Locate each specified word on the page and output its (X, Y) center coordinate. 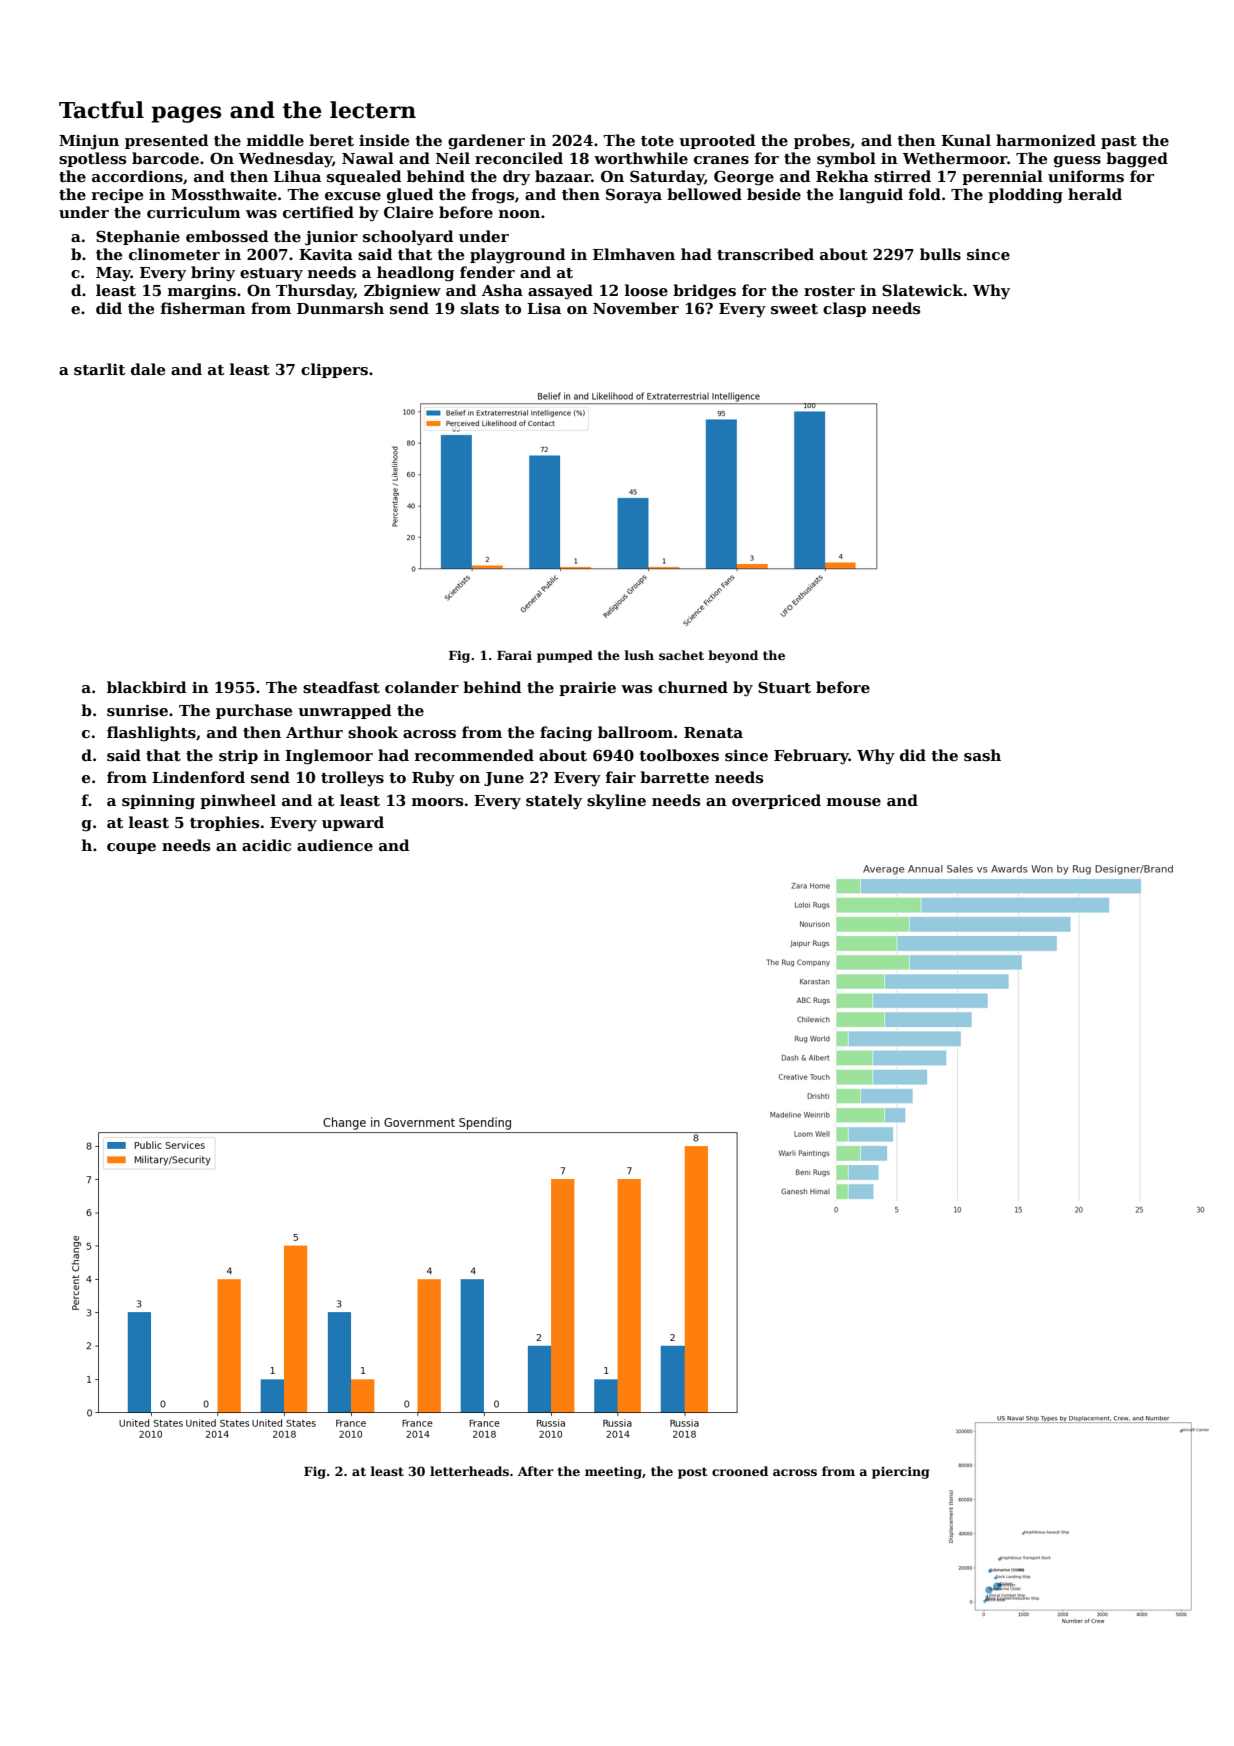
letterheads (469, 1471)
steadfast (341, 687)
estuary (271, 275)
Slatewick (922, 290)
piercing (900, 1472)
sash (982, 755)
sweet (794, 309)
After (536, 1471)
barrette (674, 777)
